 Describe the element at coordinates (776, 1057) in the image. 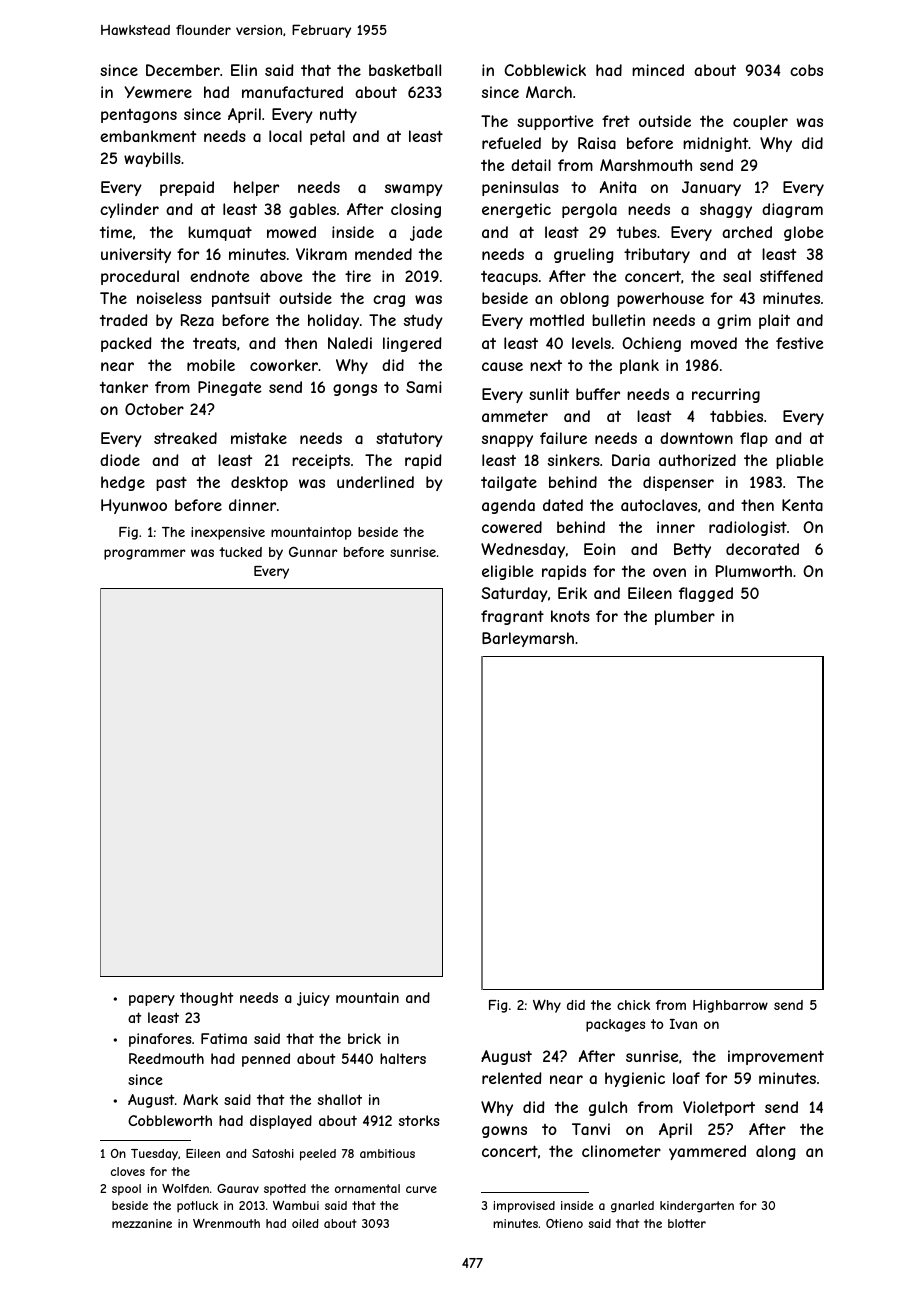

I see `improvement` at that location.
